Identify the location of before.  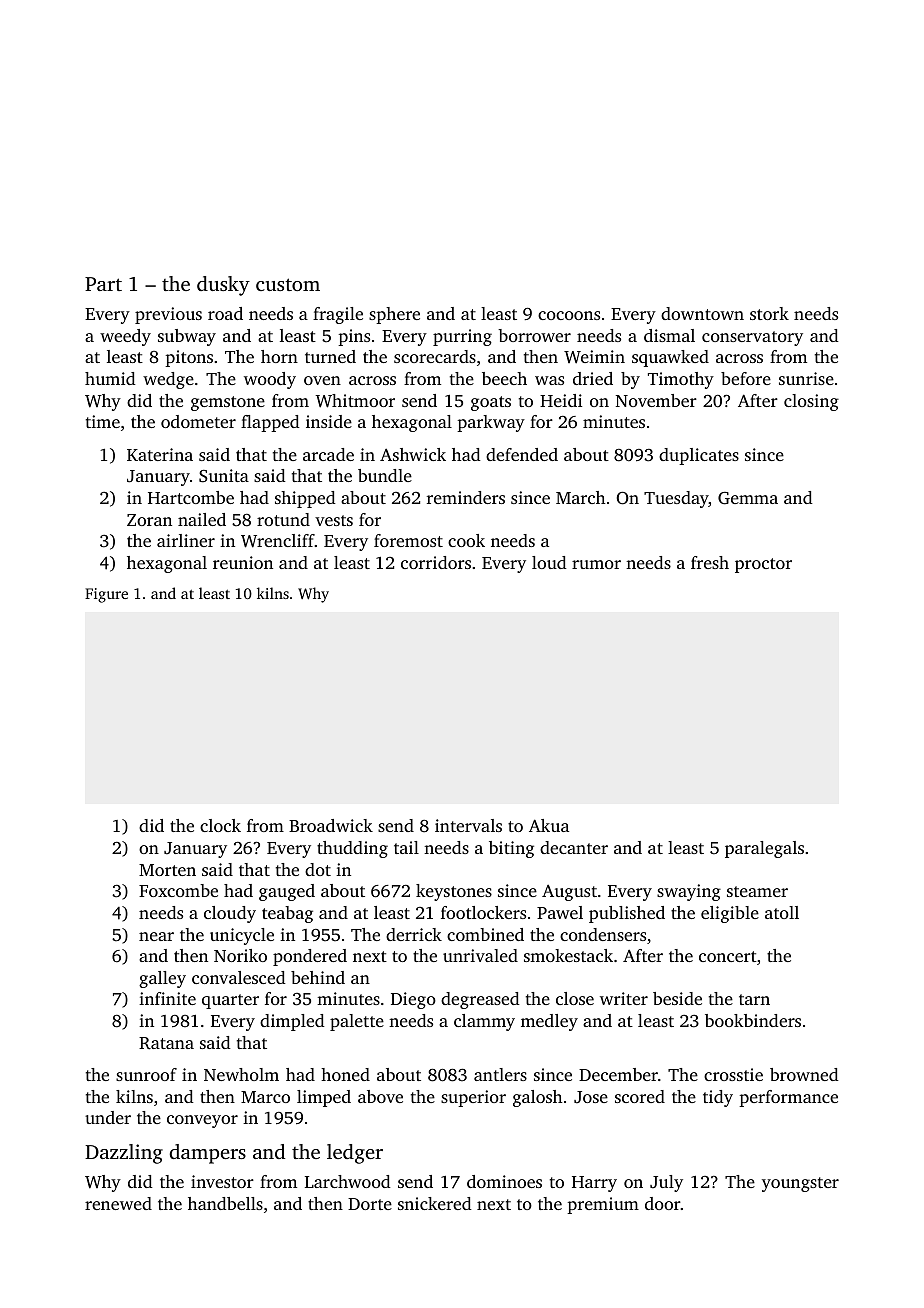
(746, 378).
